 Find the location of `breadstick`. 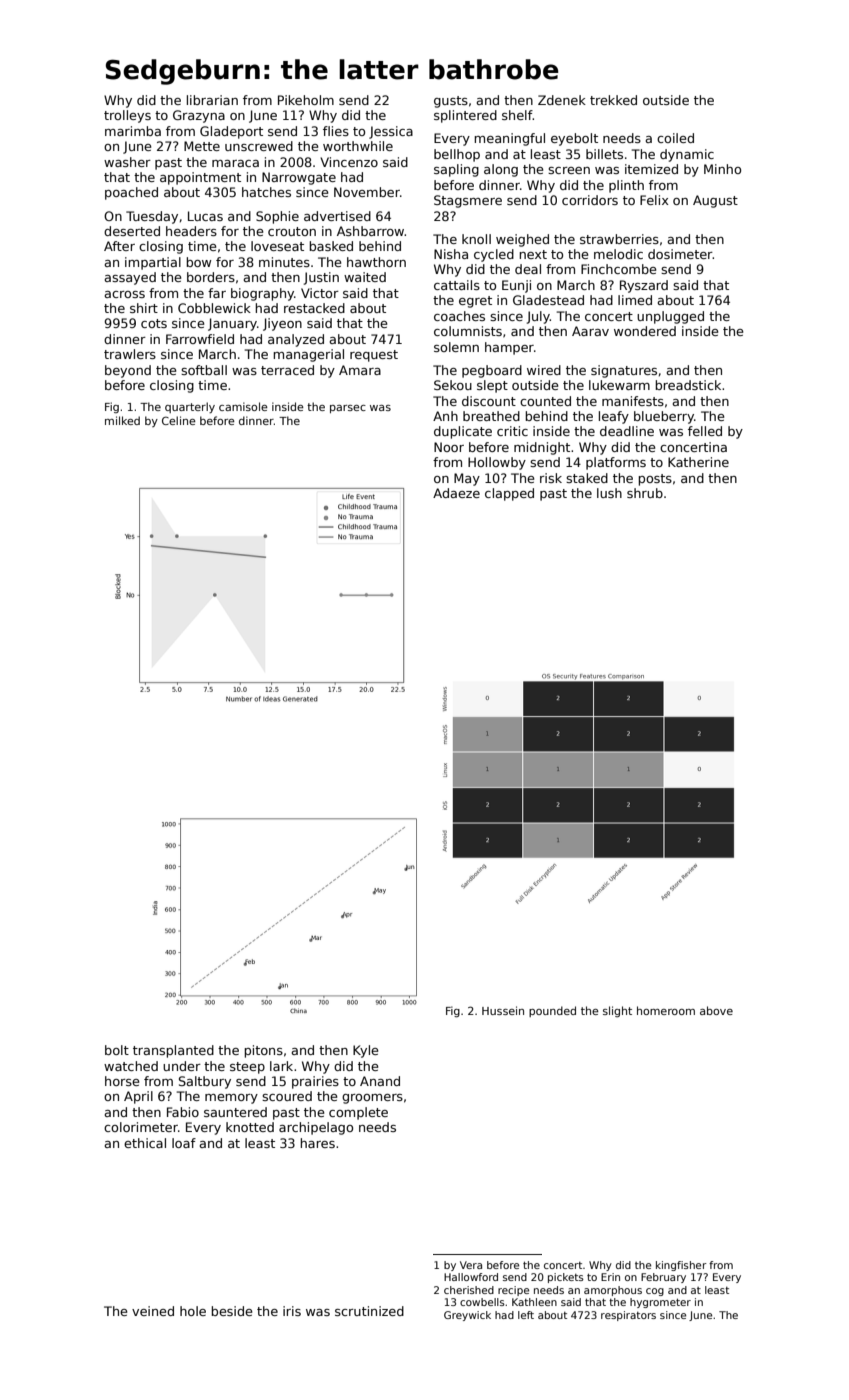

breadstick is located at coordinates (688, 385).
